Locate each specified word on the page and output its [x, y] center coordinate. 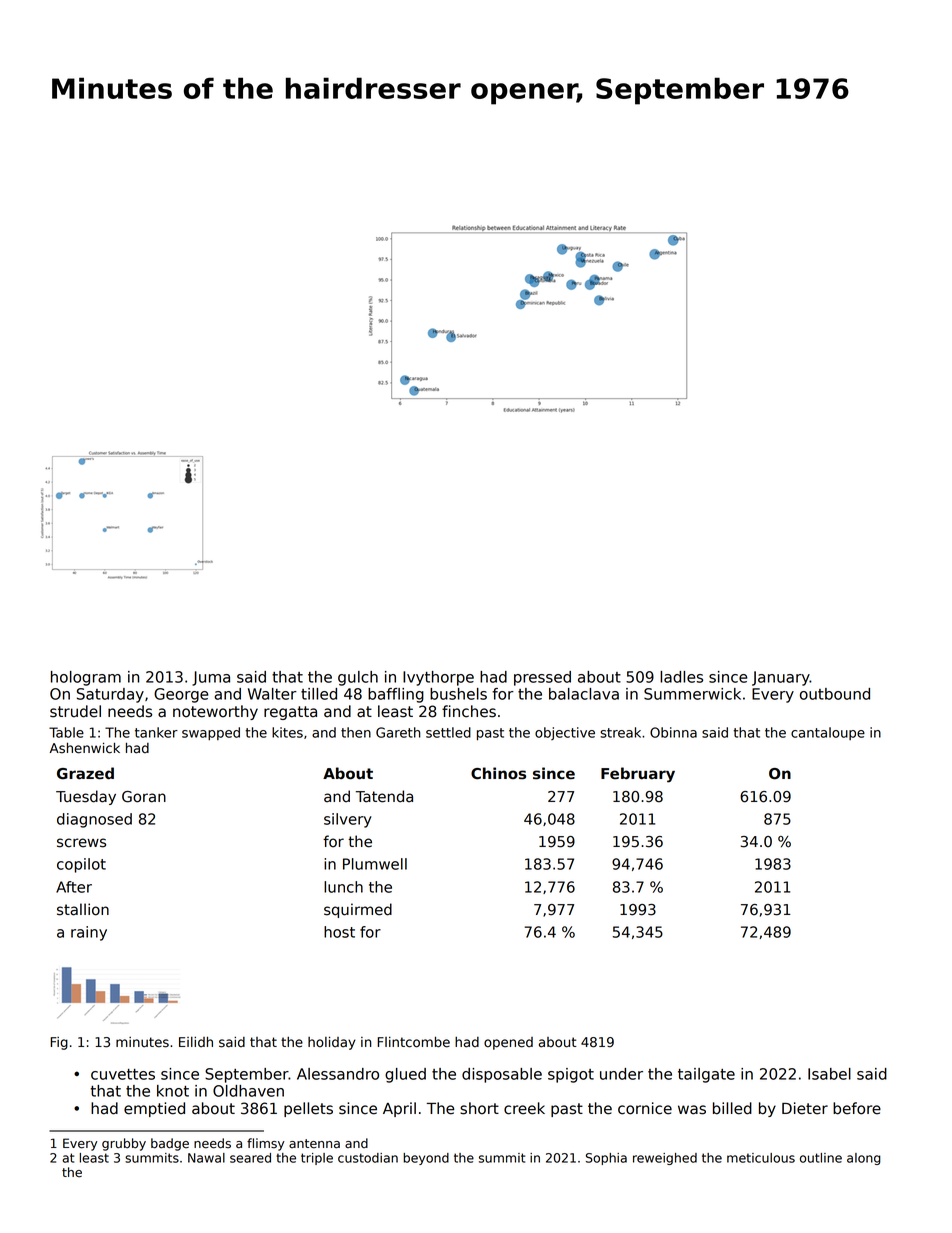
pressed [542, 678]
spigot [571, 1075]
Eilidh [196, 1042]
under [621, 1074]
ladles [681, 677]
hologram [86, 678]
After [74, 887]
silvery [348, 820]
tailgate [706, 1075]
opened [508, 1043]
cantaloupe [828, 733]
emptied [154, 1109]
